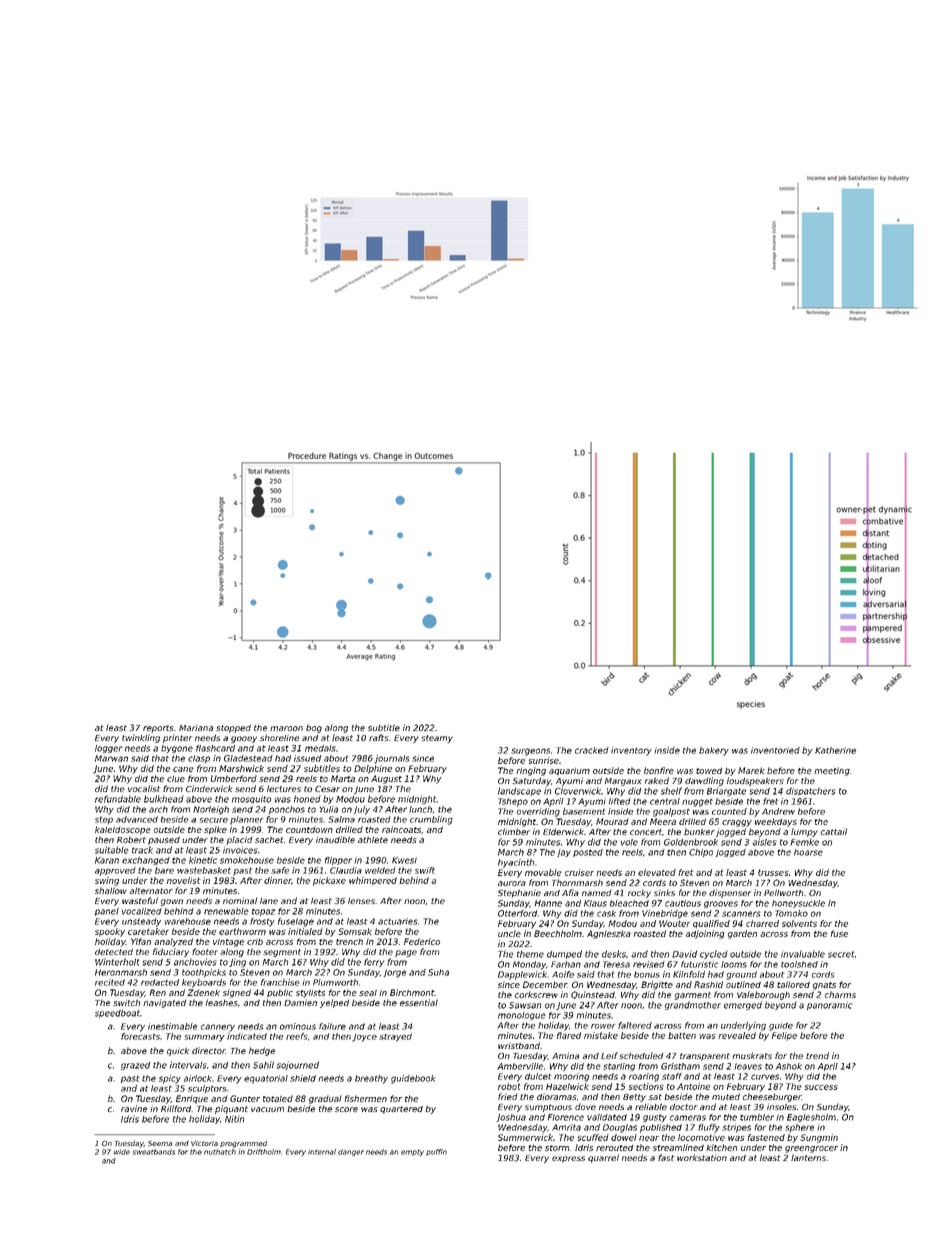 Image resolution: width=952 pixels, height=1233 pixels. Describe the element at coordinates (122, 1152) in the screenshot. I see `wide` at that location.
